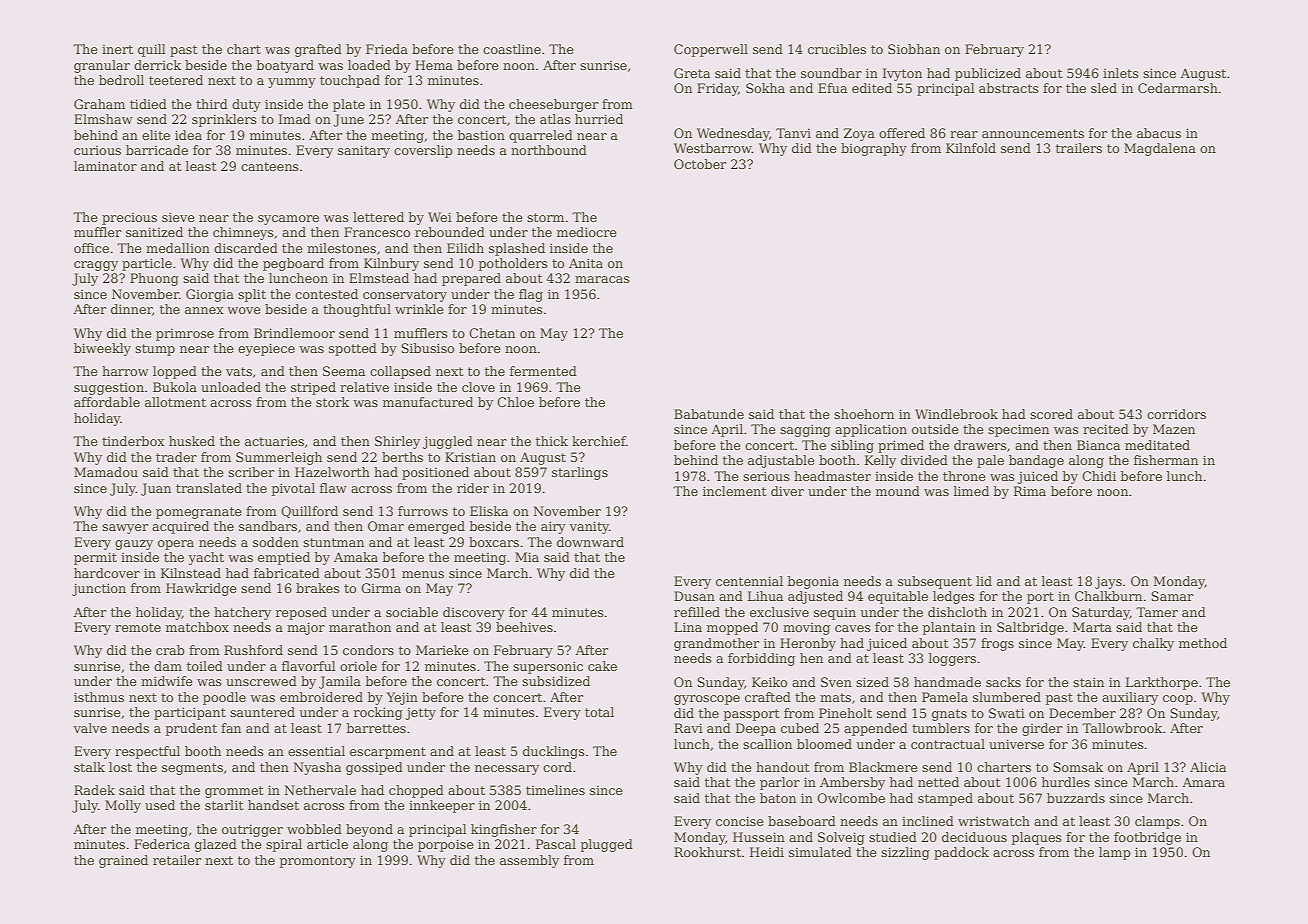 The height and width of the screenshot is (924, 1308). Describe the element at coordinates (129, 219) in the screenshot. I see `precious` at that location.
